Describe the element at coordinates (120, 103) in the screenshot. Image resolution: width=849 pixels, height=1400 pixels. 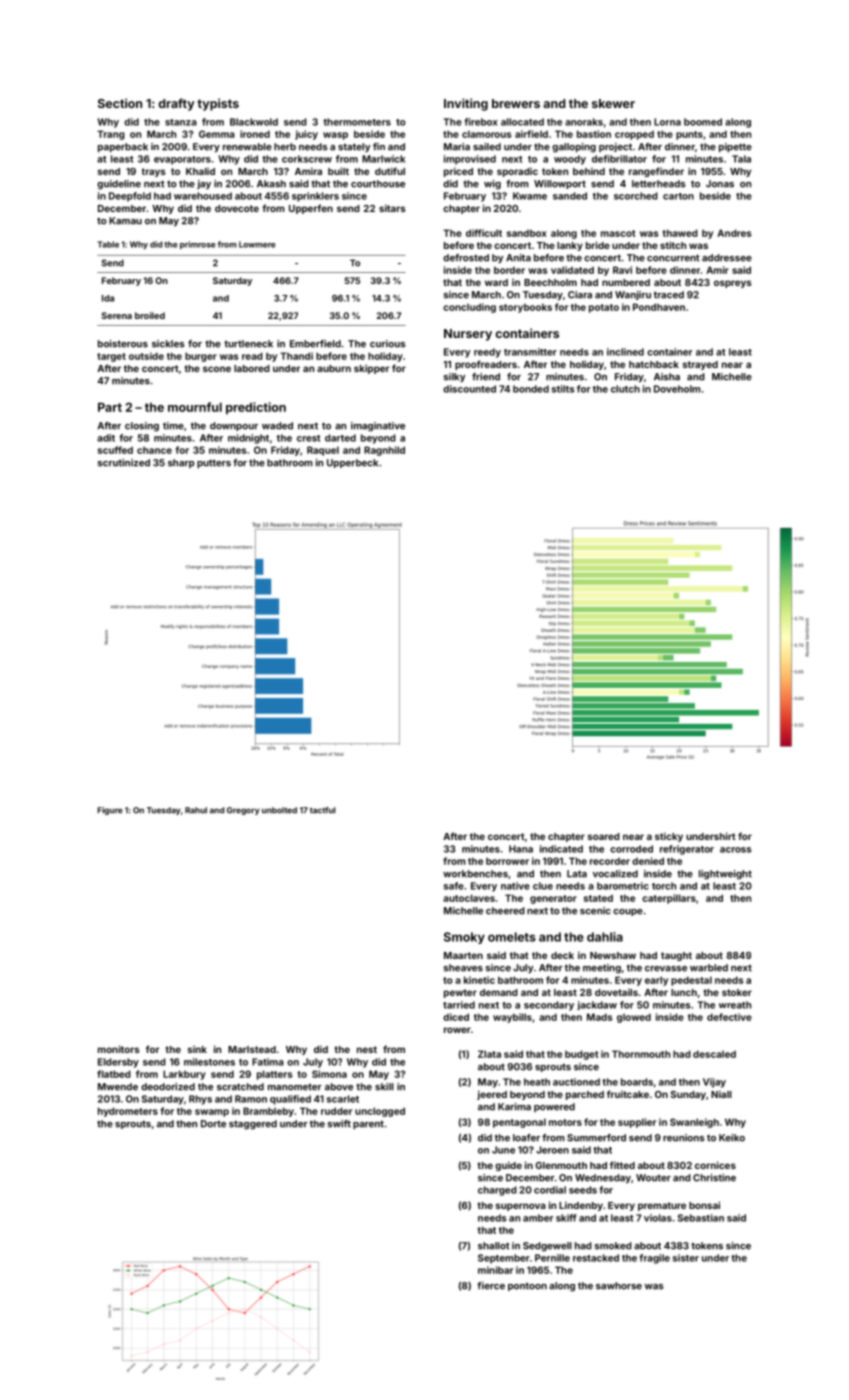
I see `Section` at that location.
